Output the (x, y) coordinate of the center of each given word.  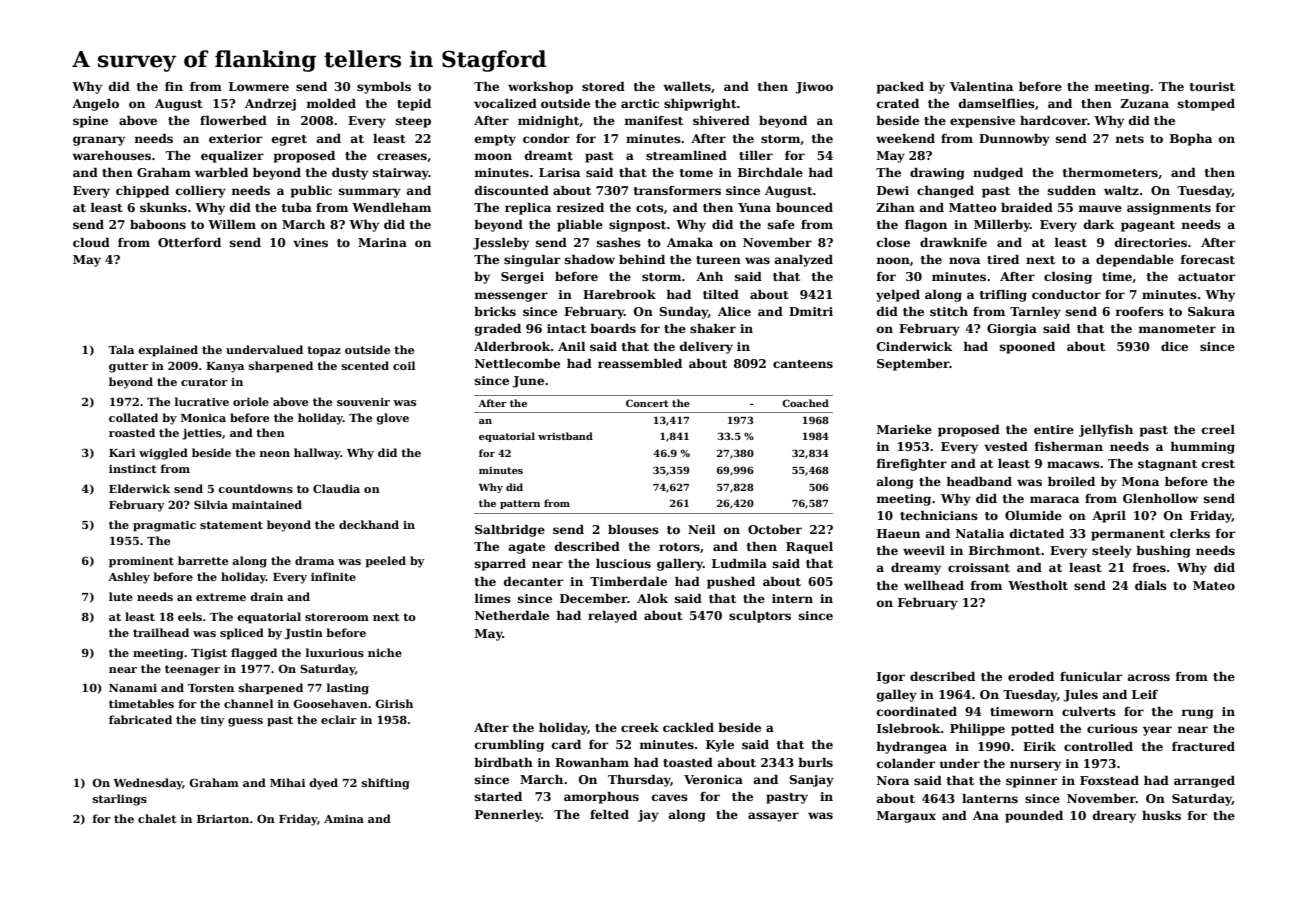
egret (289, 140)
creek (640, 727)
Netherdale (512, 615)
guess (245, 722)
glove (392, 419)
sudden (1072, 190)
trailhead (161, 632)
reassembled (640, 363)
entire (1054, 429)
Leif (1145, 694)
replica (528, 209)
